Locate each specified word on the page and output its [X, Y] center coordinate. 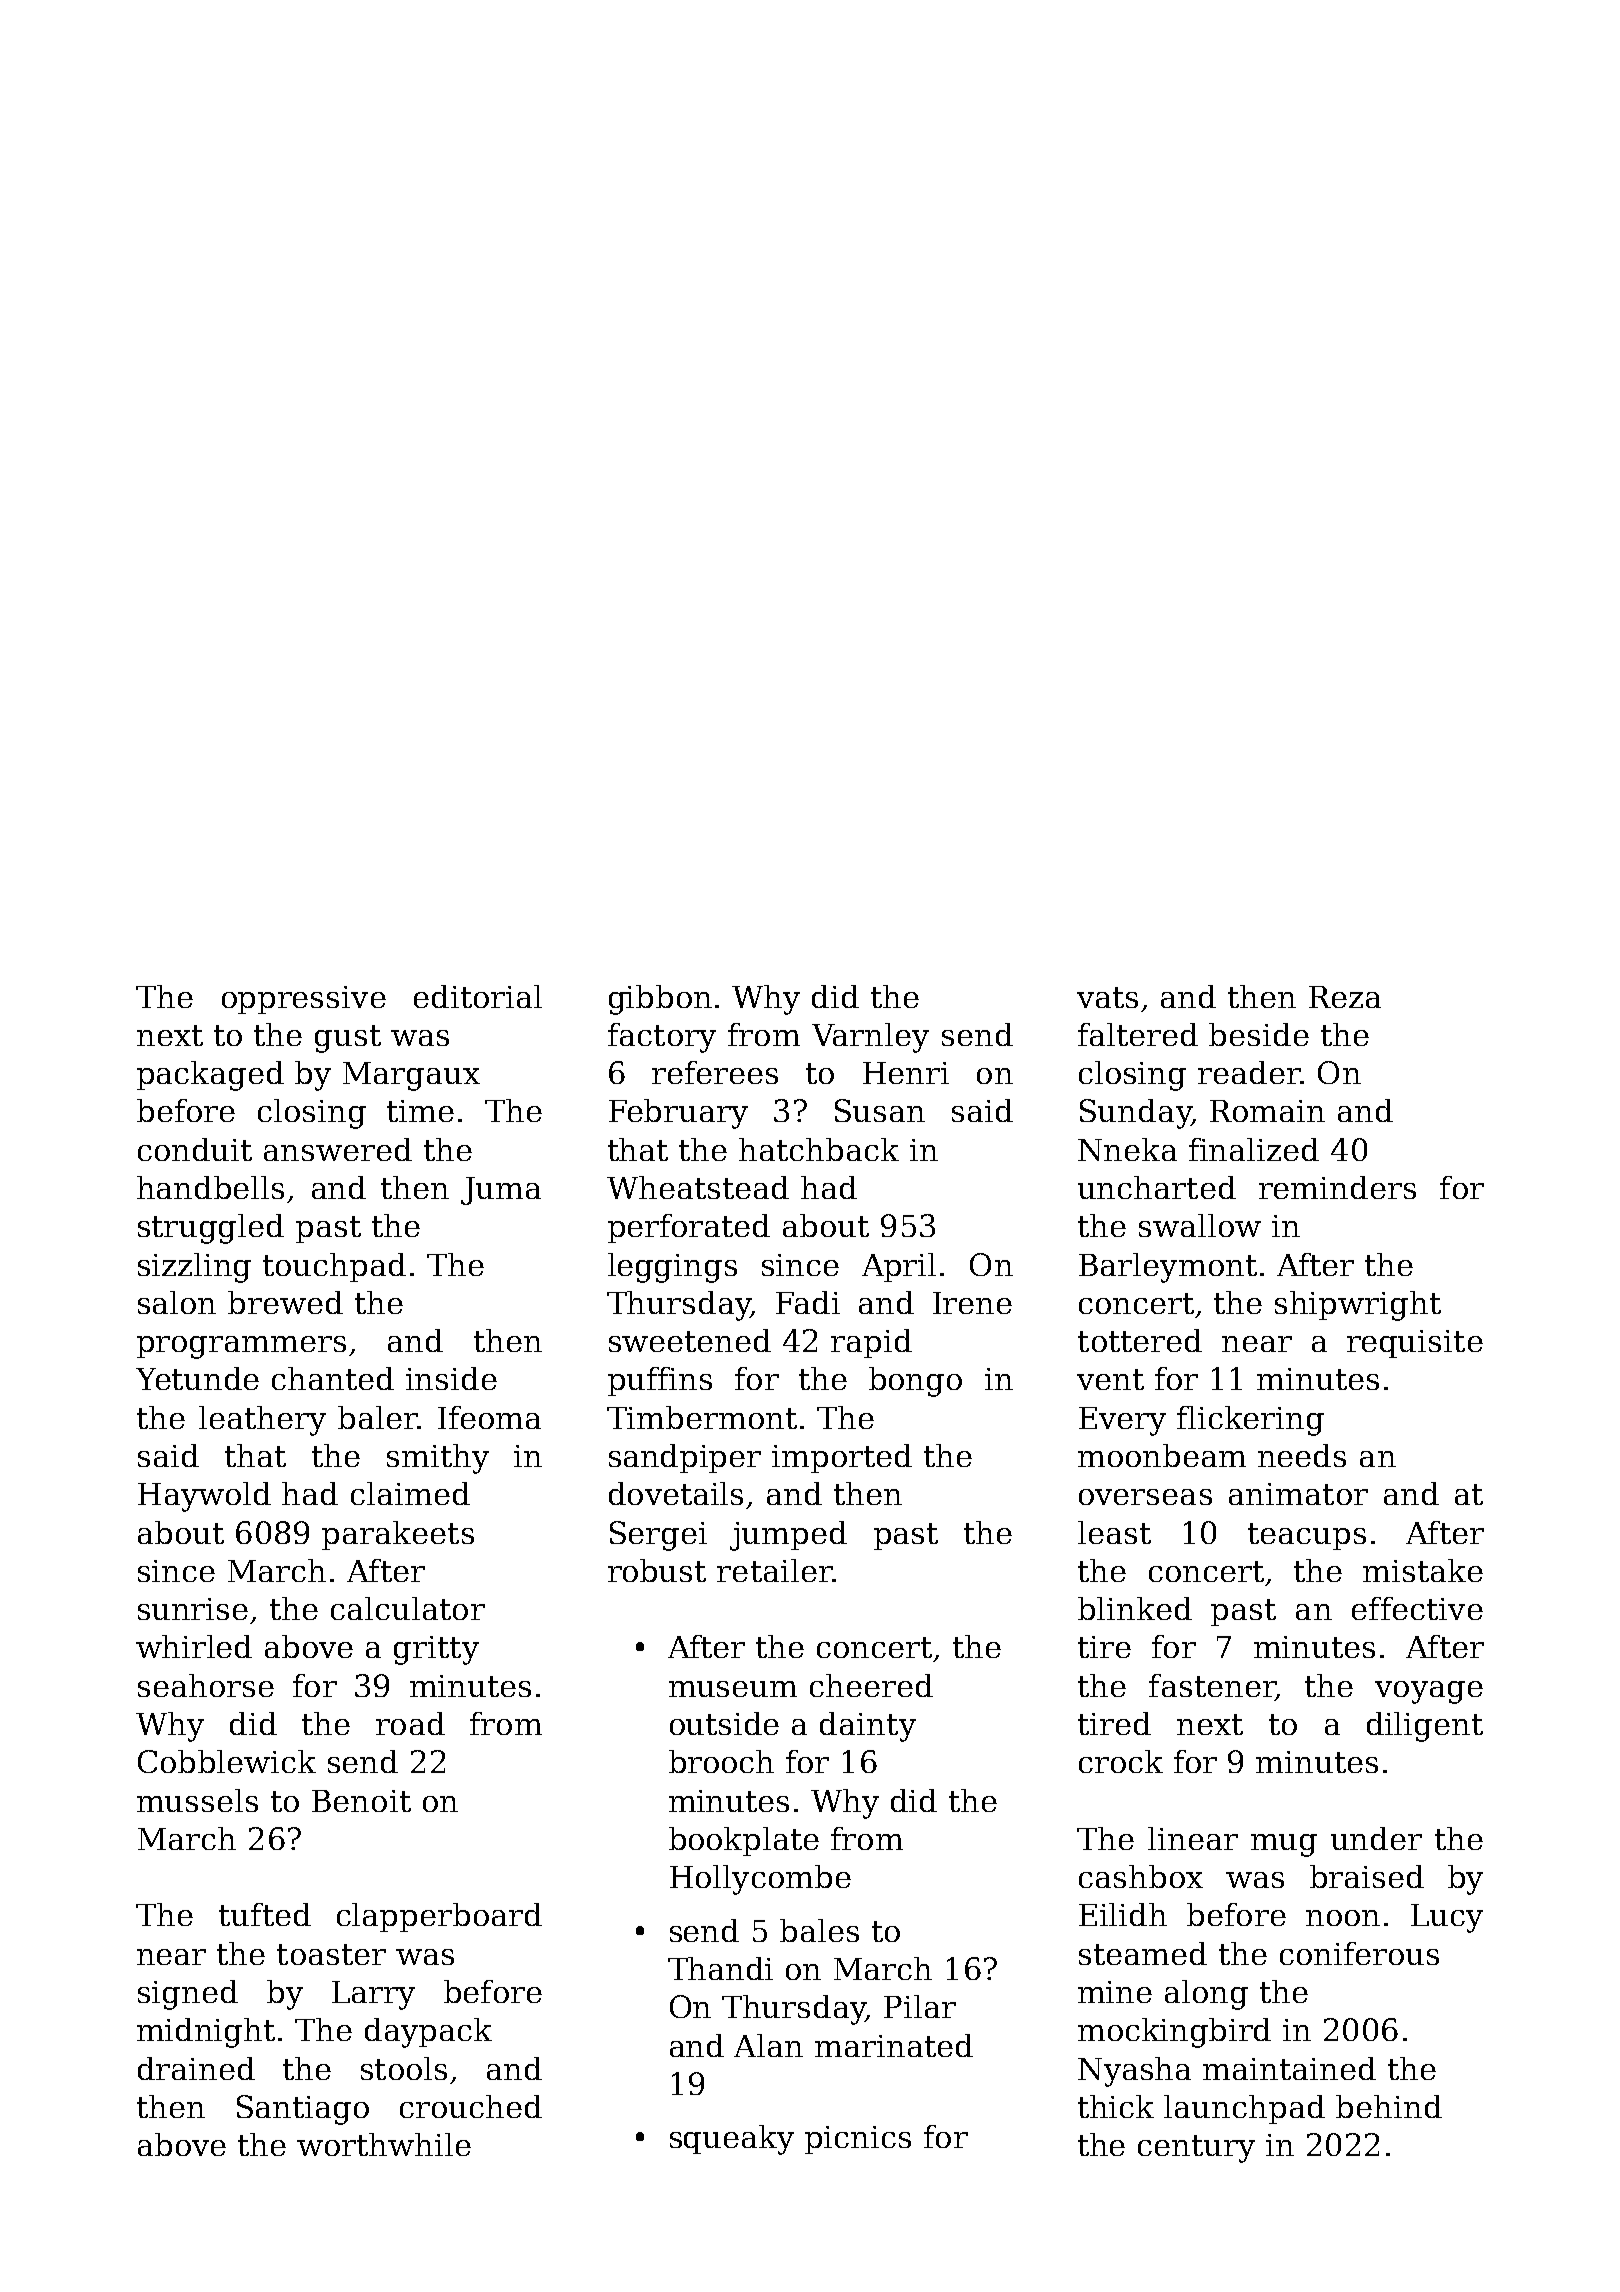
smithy [438, 1459]
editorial [478, 996]
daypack [428, 2033]
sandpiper [685, 1458]
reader [1249, 1072]
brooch [721, 1761]
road [410, 1723]
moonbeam [1162, 1455]
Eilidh [1123, 1914]
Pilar [920, 2006]
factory [662, 1038]
